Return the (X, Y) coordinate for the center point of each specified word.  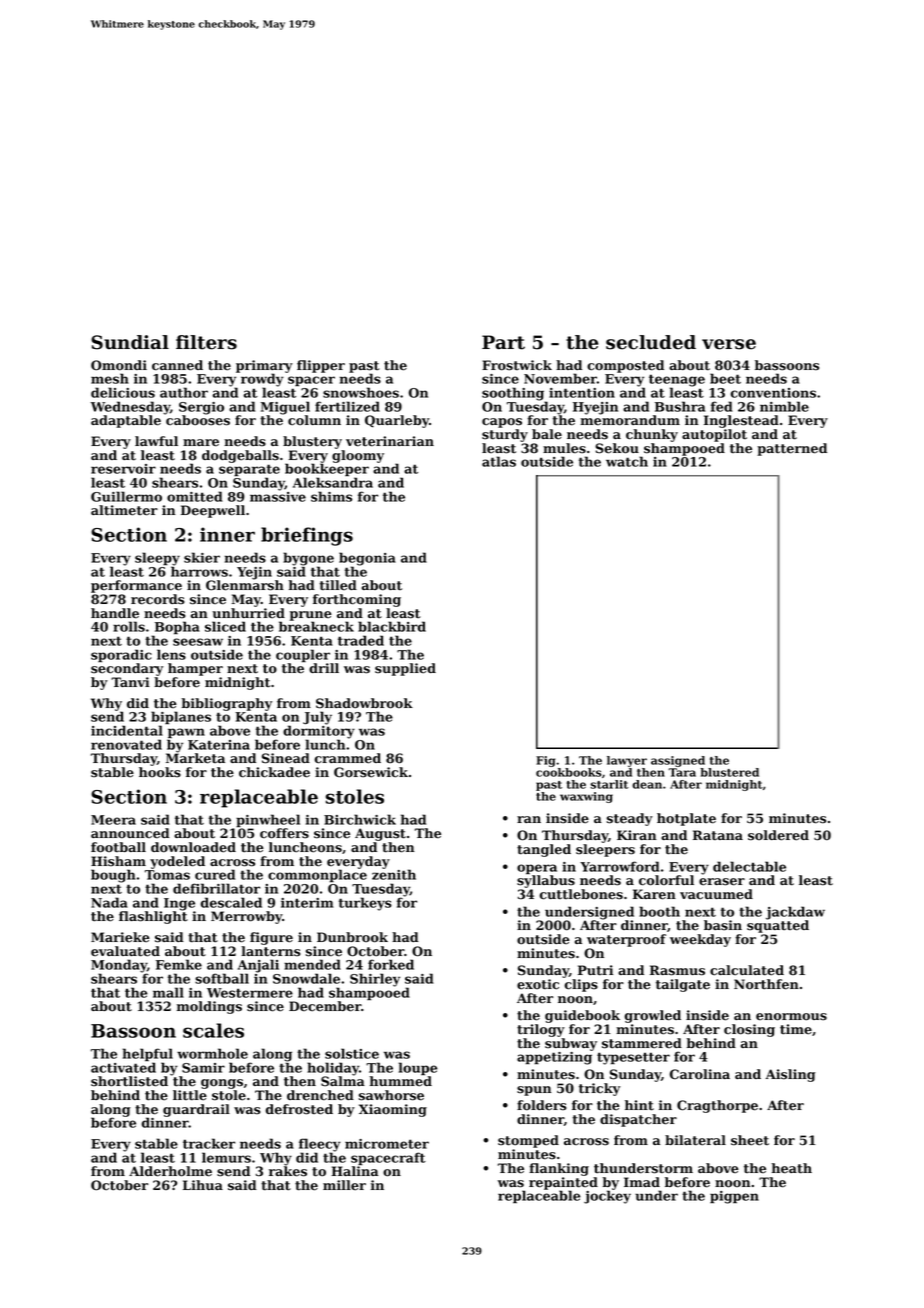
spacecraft (388, 1158)
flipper (321, 366)
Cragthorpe (717, 1106)
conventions (773, 393)
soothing (513, 394)
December (325, 1006)
